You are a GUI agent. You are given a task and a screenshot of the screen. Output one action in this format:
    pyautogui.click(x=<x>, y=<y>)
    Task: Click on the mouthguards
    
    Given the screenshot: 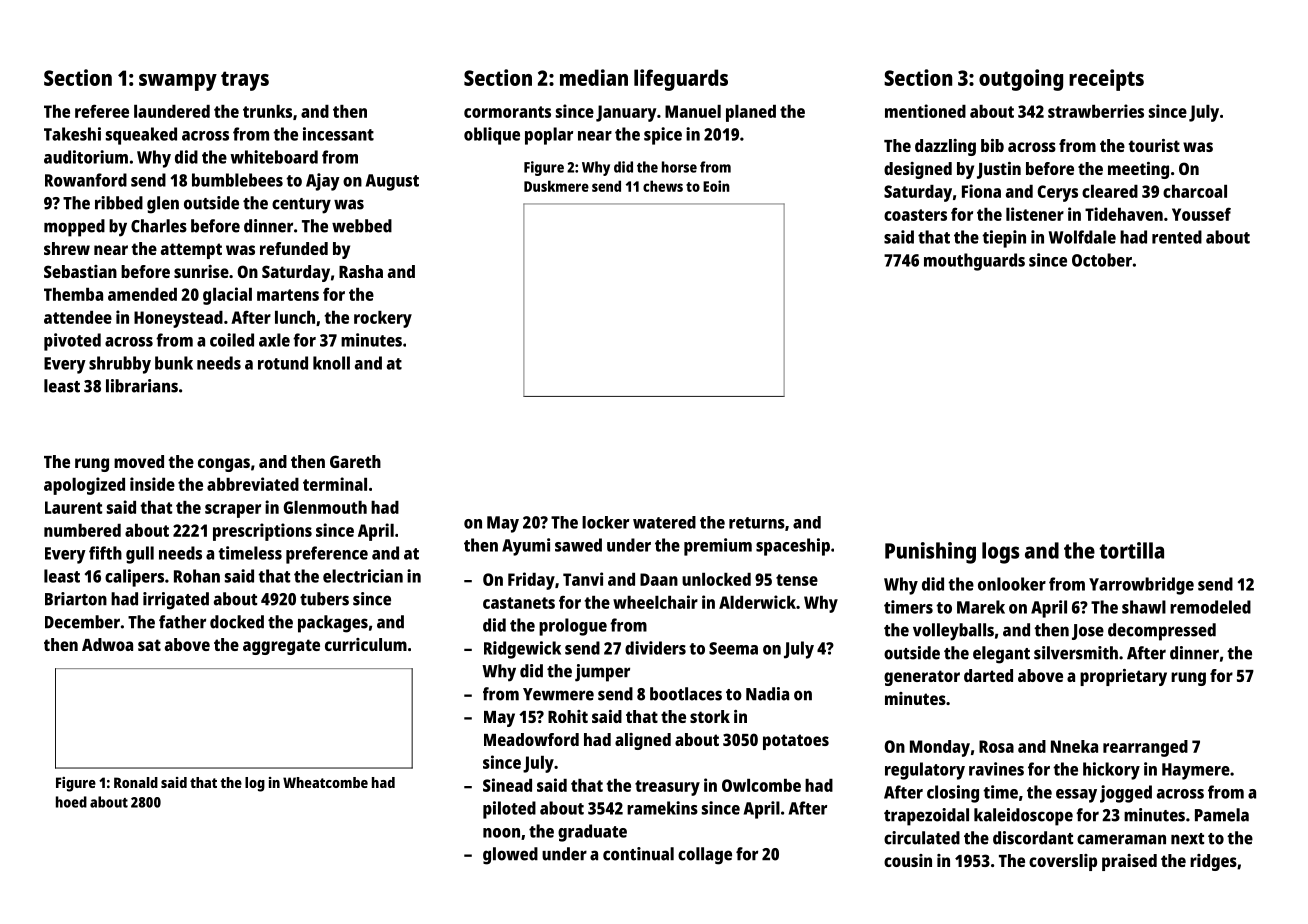 What is the action you would take?
    pyautogui.click(x=974, y=262)
